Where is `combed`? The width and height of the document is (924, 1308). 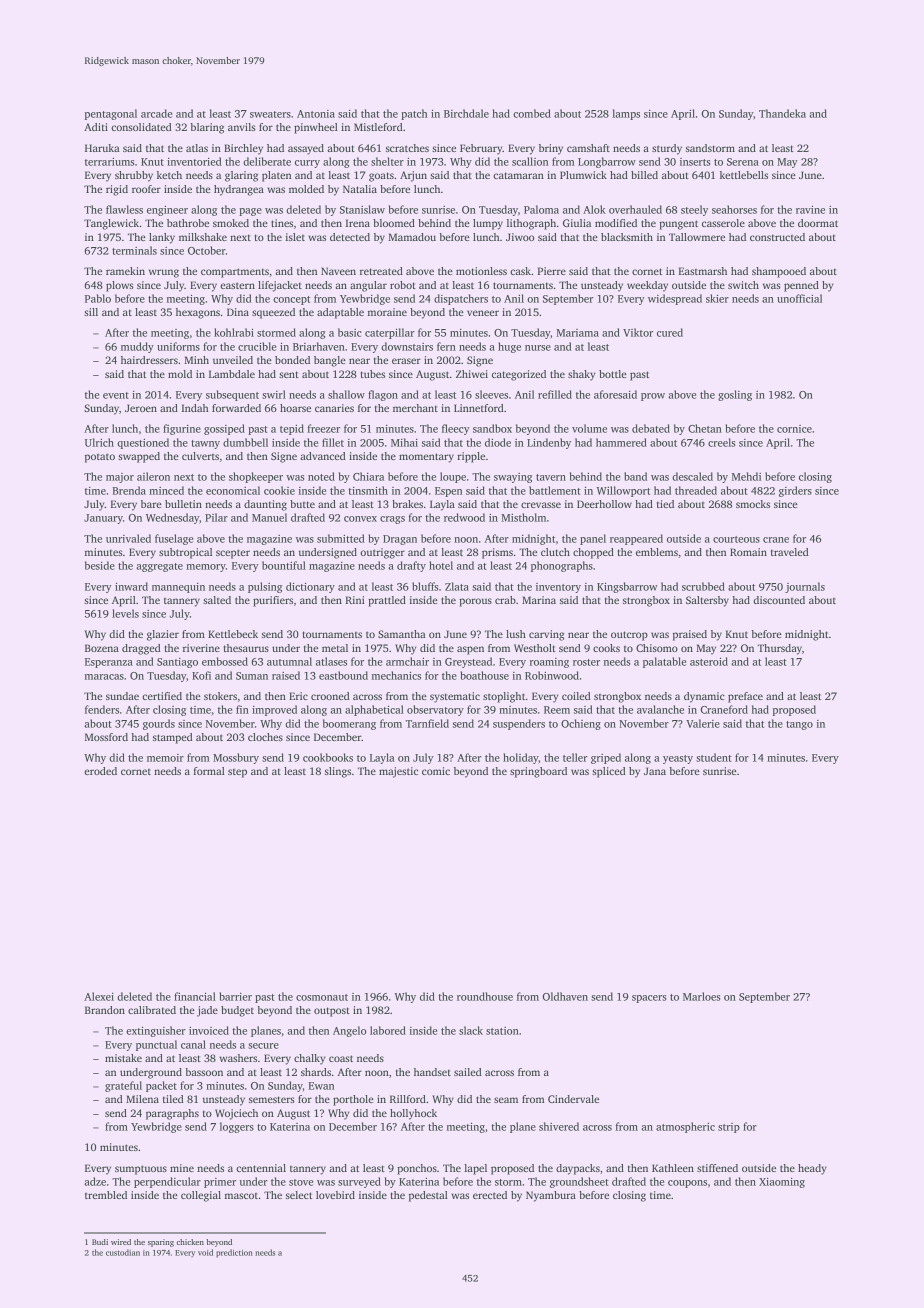 combed is located at coordinates (532, 113).
